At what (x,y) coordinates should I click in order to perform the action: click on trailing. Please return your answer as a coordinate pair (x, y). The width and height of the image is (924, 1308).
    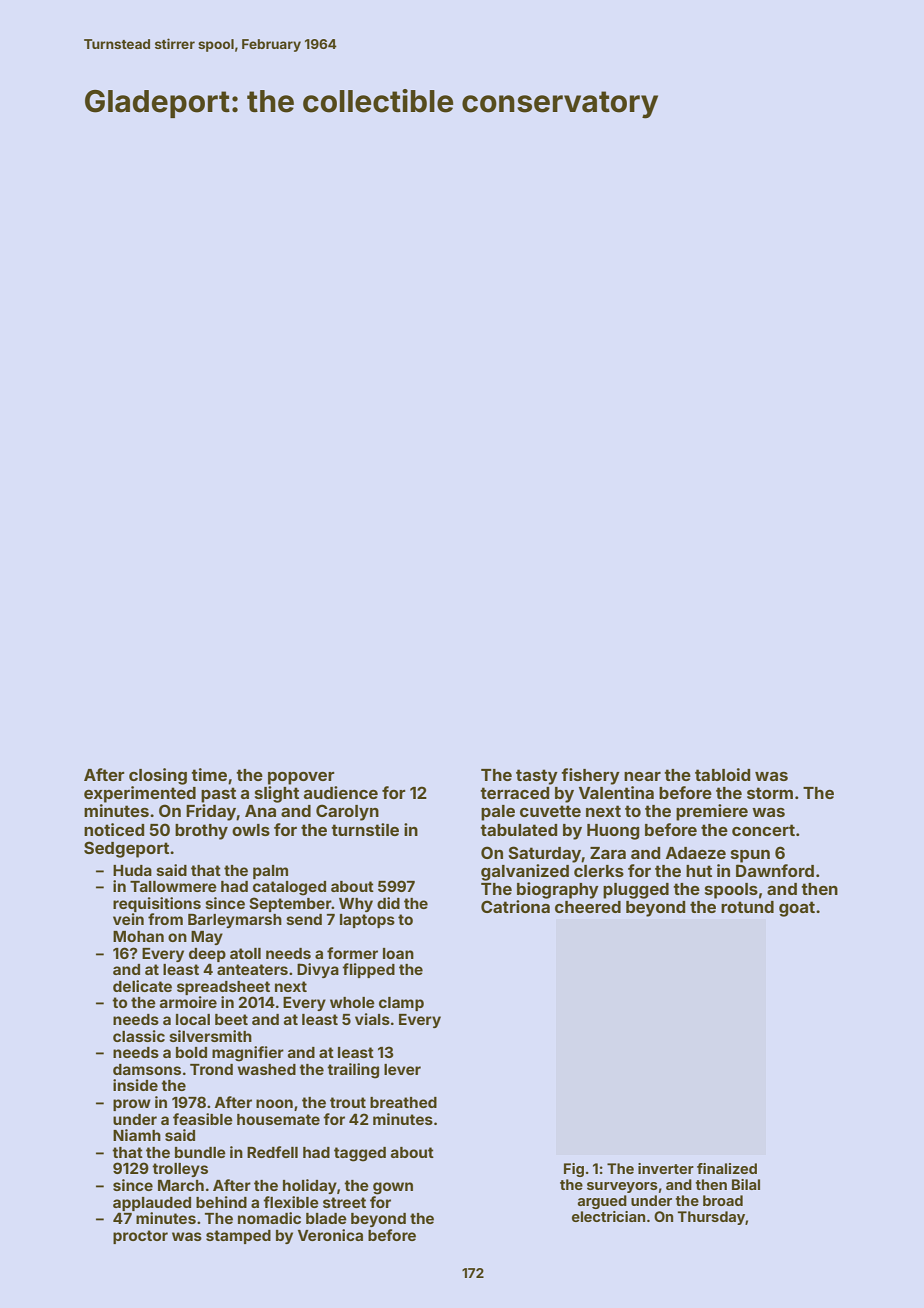
    Looking at the image, I should click on (353, 1071).
